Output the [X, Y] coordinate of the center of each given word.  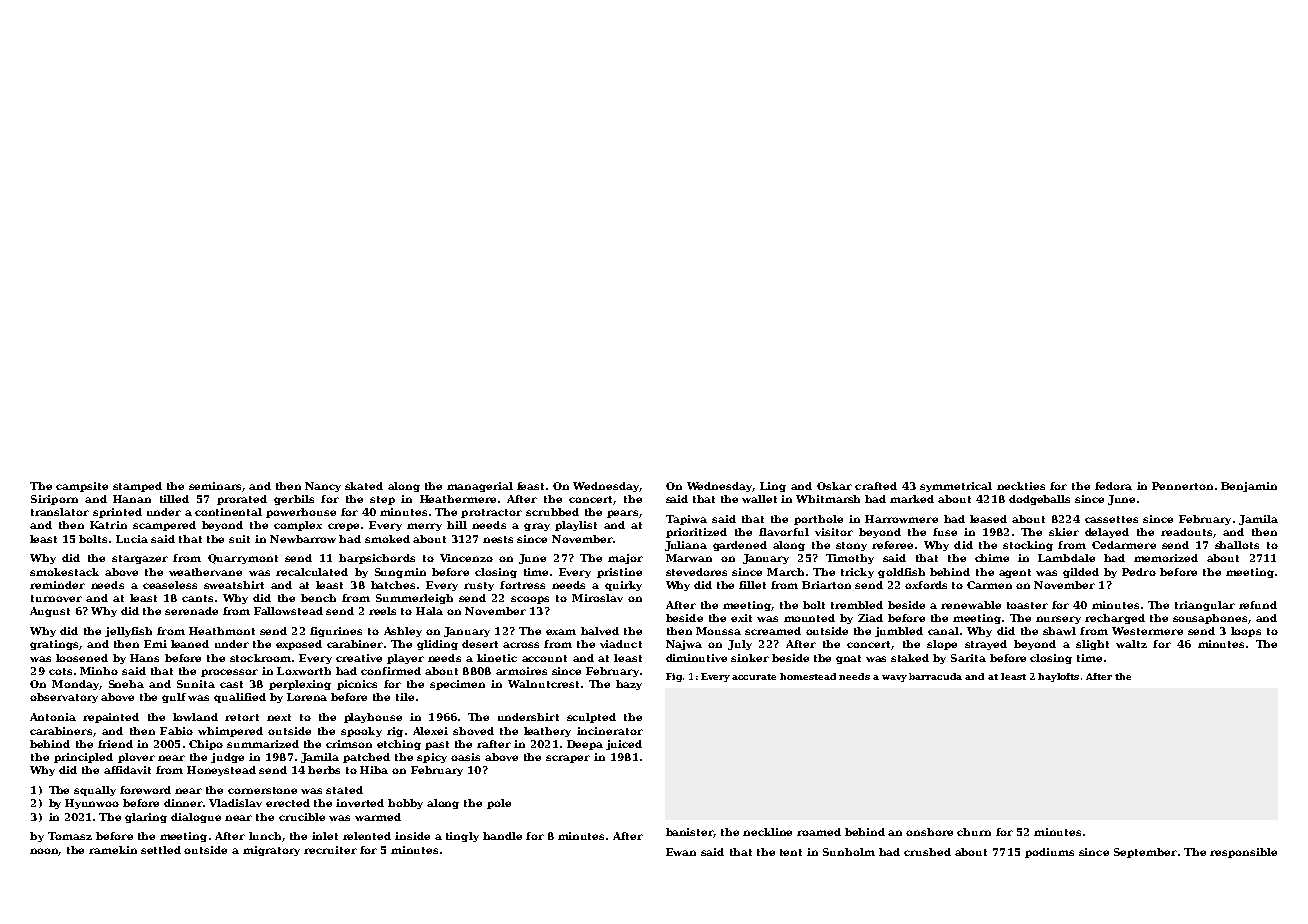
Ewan [681, 852]
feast [530, 486]
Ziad [870, 618]
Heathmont [222, 631]
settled [161, 850]
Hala [429, 611]
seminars [215, 486]
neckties [1021, 486]
